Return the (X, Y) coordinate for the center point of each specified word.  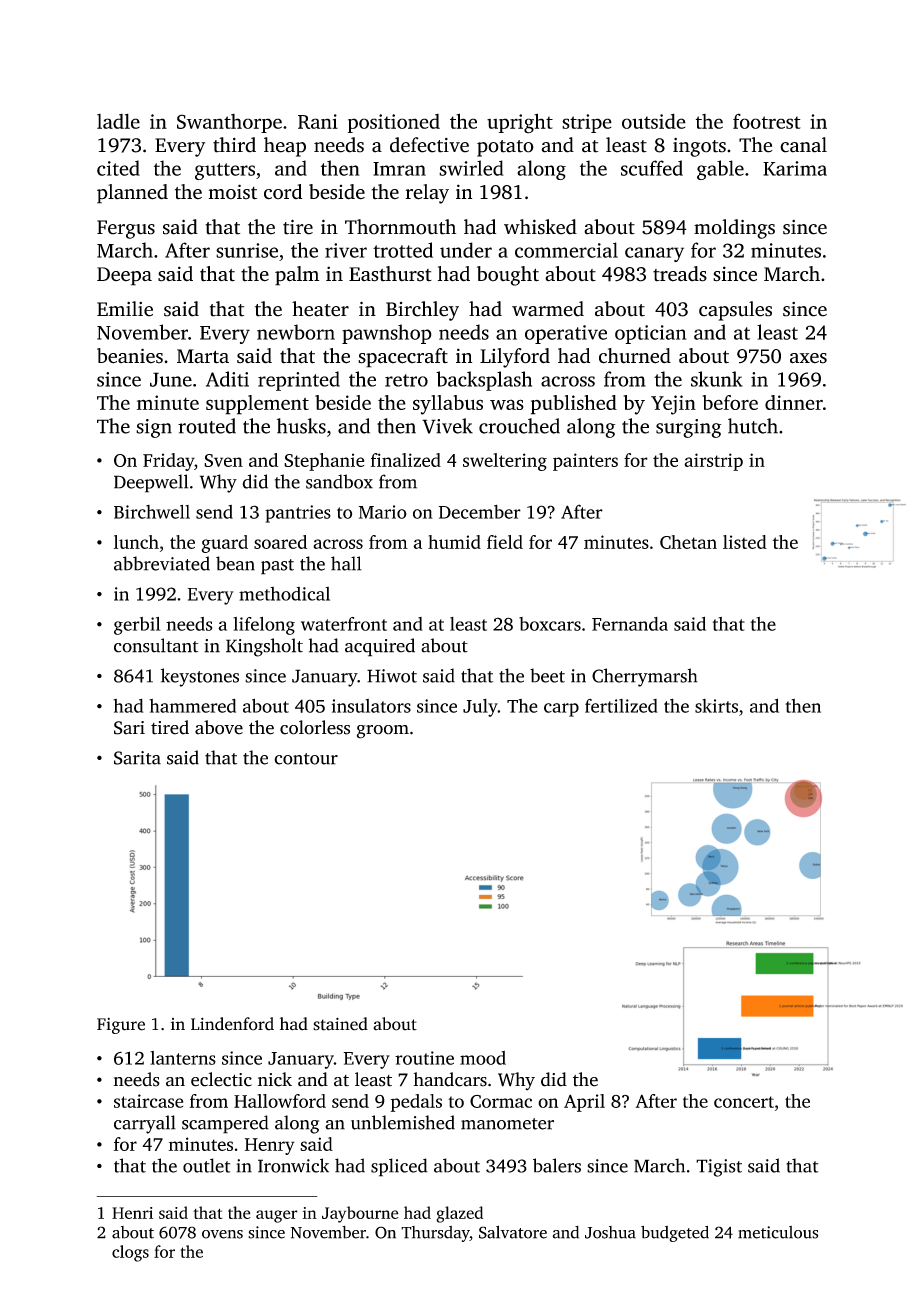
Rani (318, 121)
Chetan (688, 542)
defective (429, 145)
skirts (716, 706)
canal (803, 145)
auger (277, 1216)
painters (585, 462)
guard (224, 544)
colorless (315, 727)
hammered (192, 706)
